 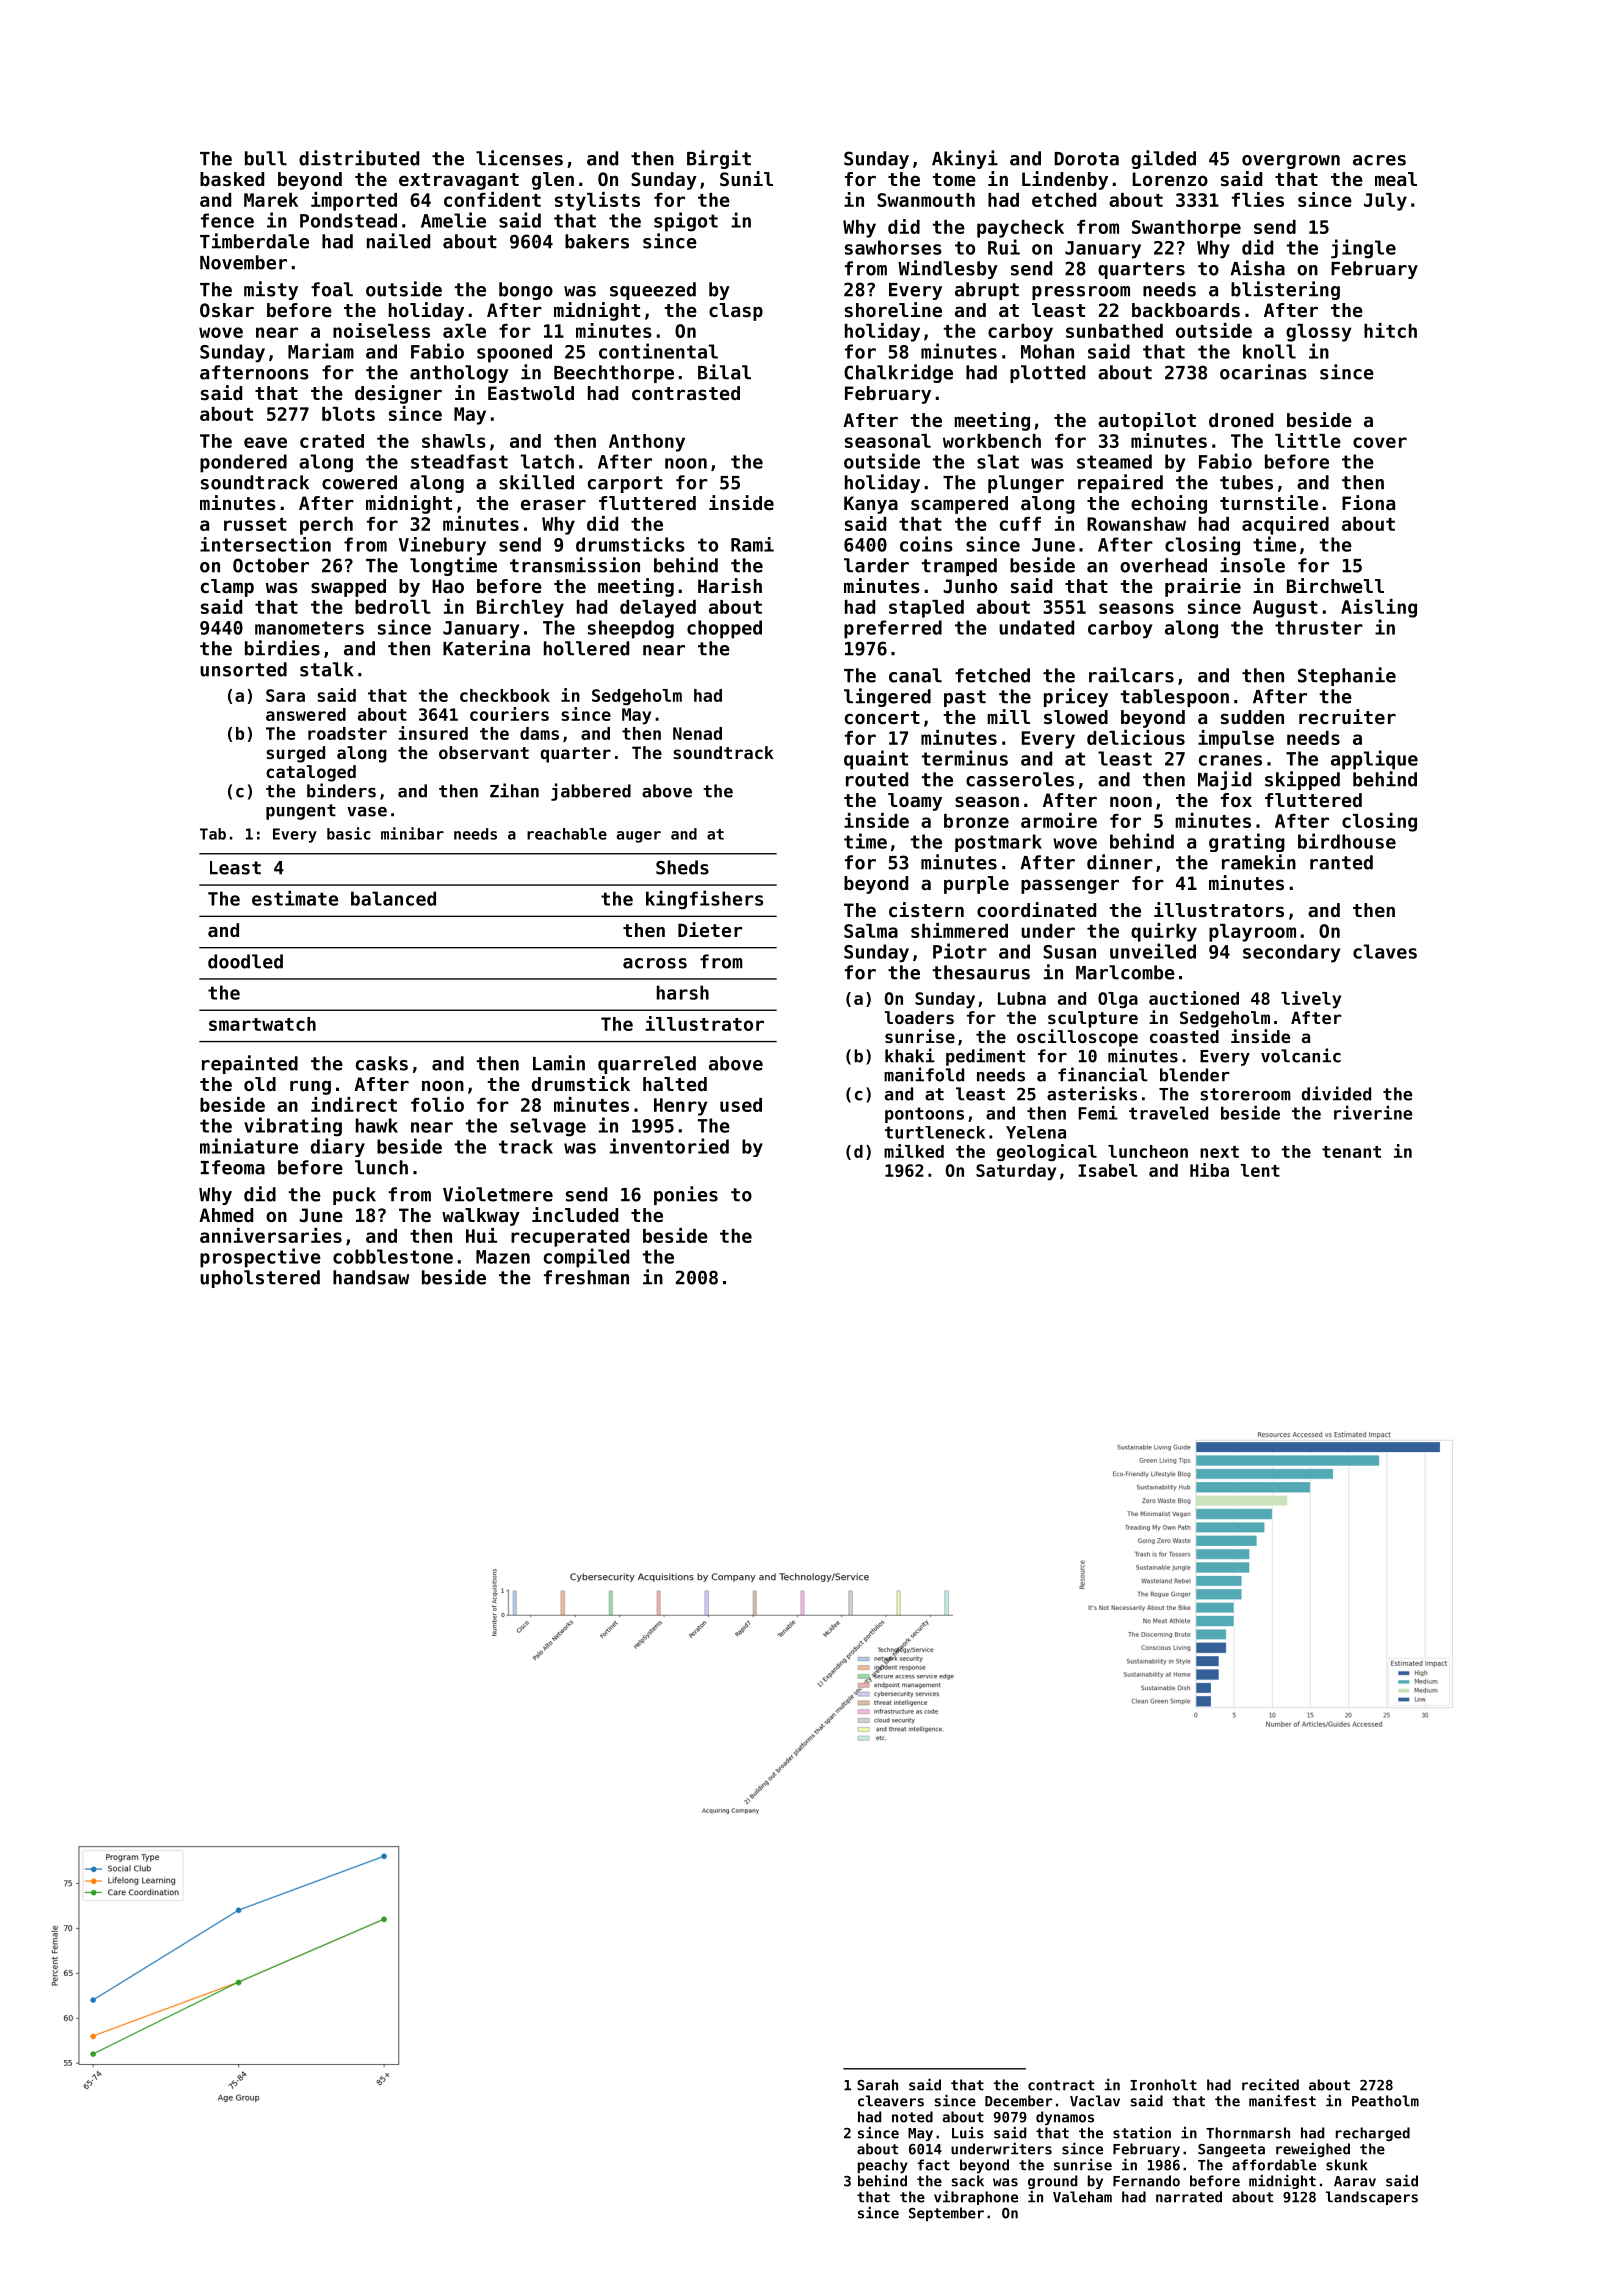 What do you see at coordinates (965, 159) in the screenshot?
I see `Akinyi` at bounding box center [965, 159].
